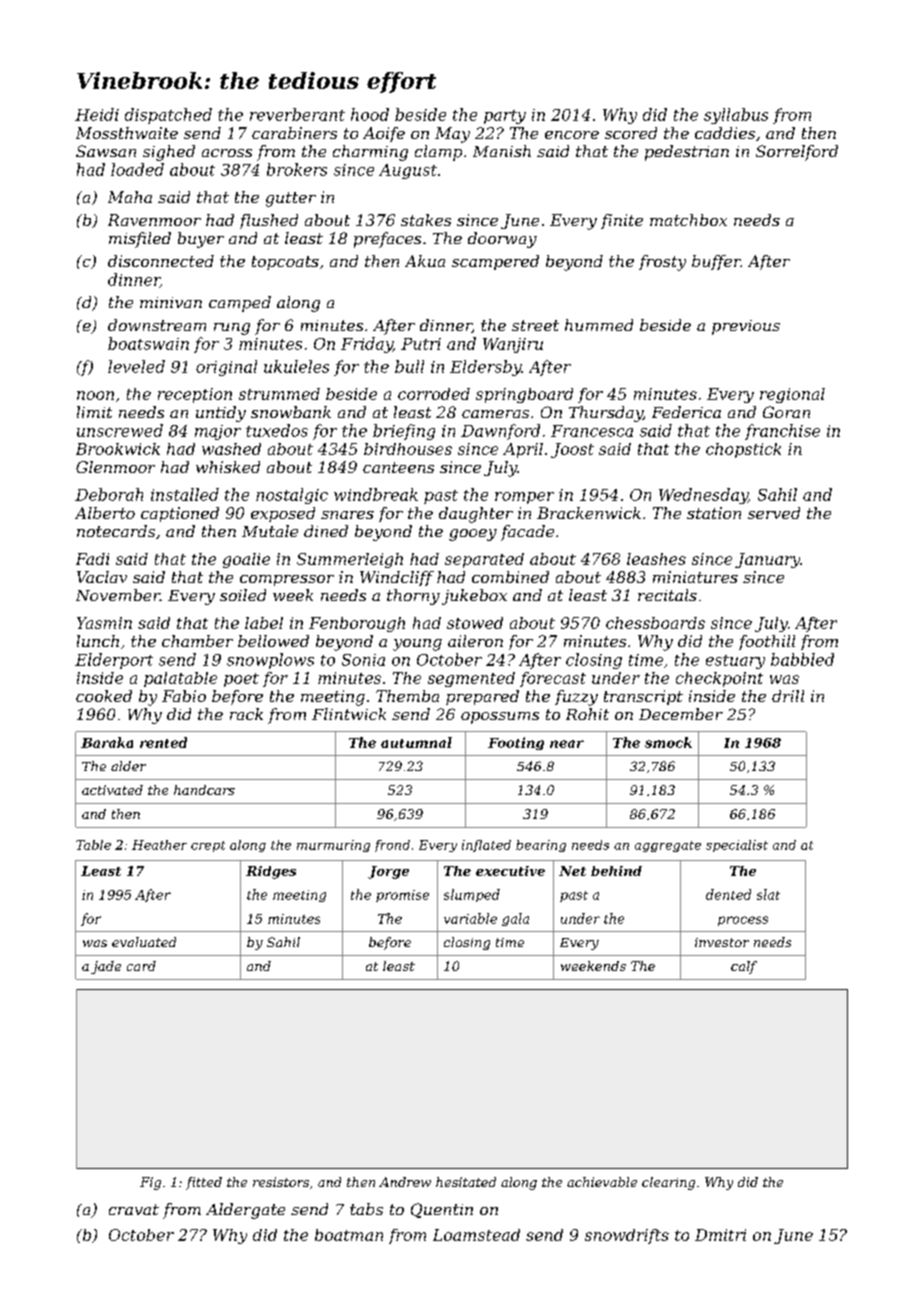  I want to click on Maha, so click(130, 197).
